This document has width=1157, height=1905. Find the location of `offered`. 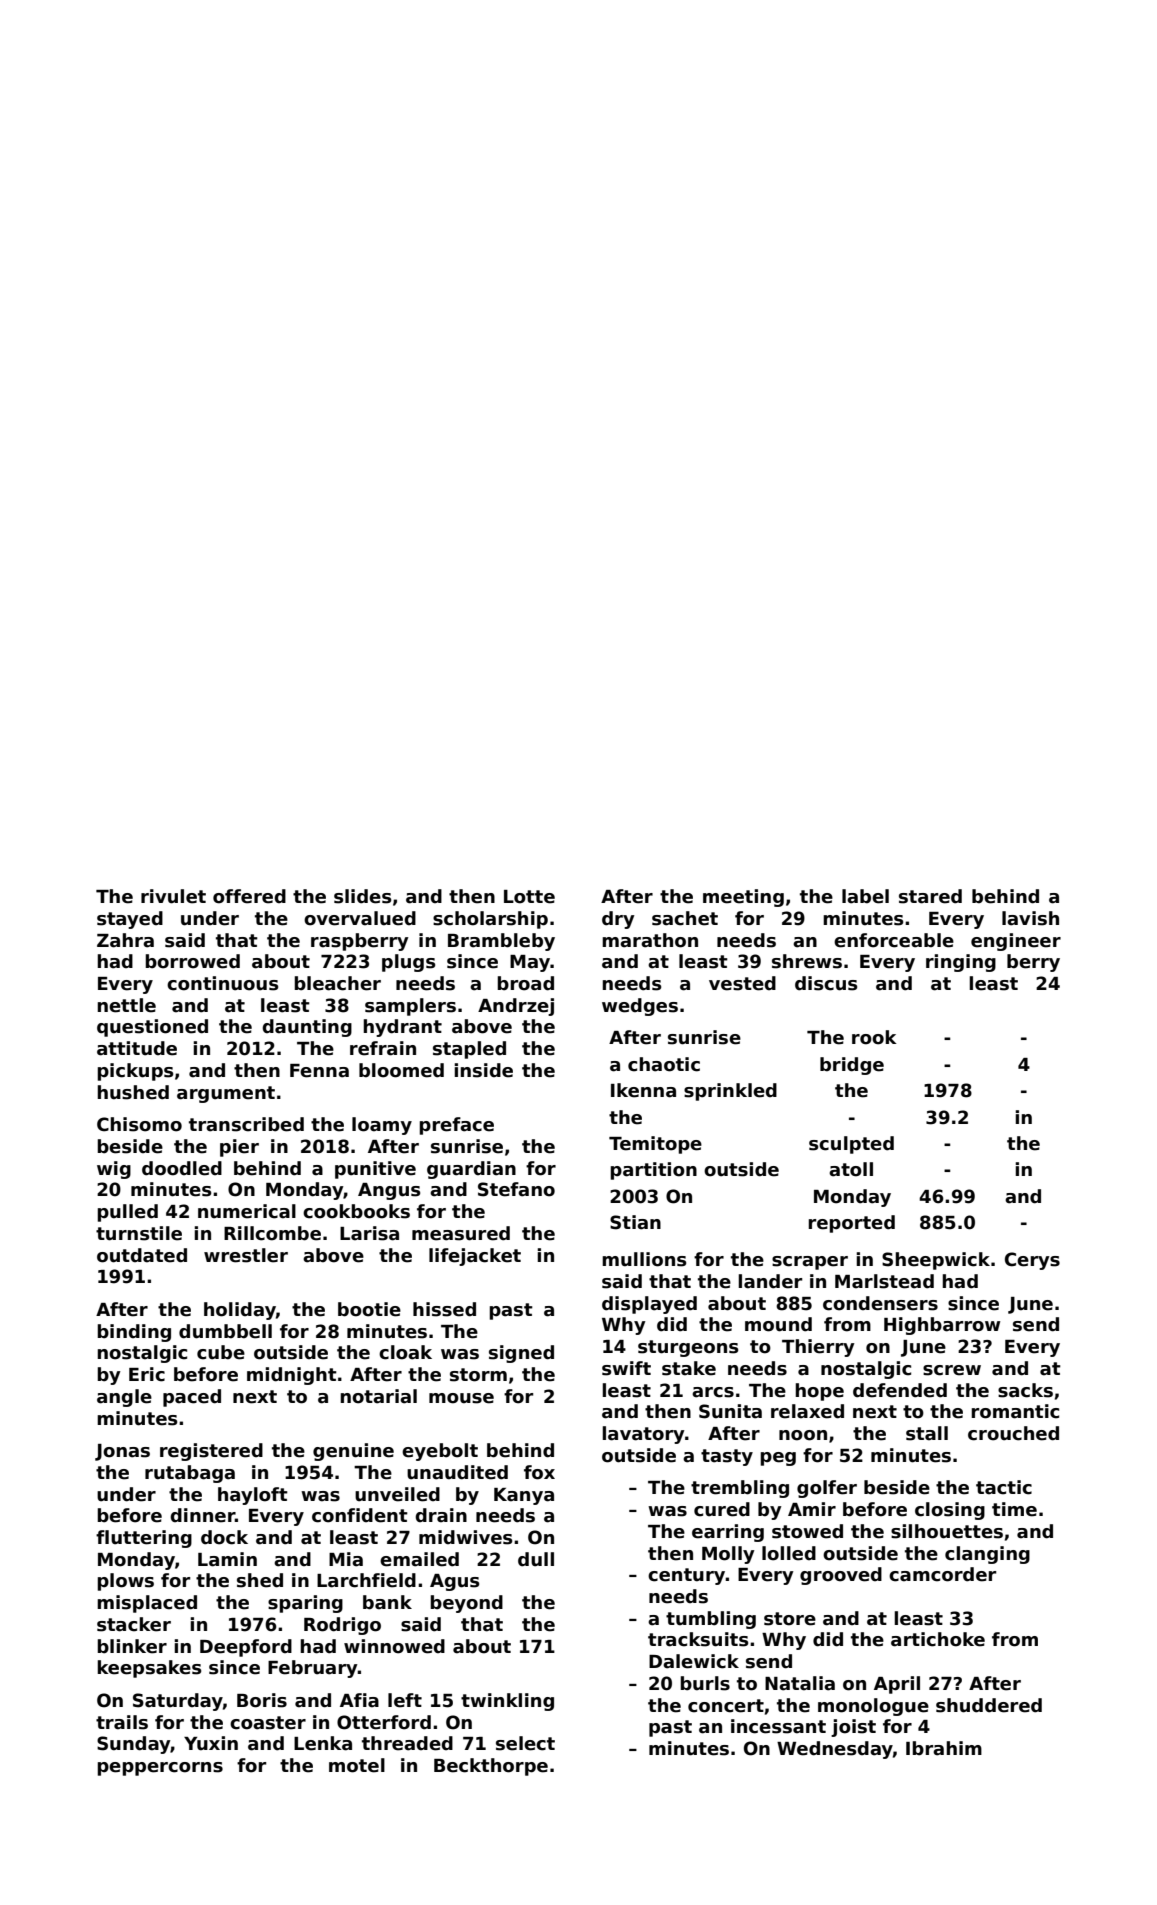

offered is located at coordinates (249, 896).
